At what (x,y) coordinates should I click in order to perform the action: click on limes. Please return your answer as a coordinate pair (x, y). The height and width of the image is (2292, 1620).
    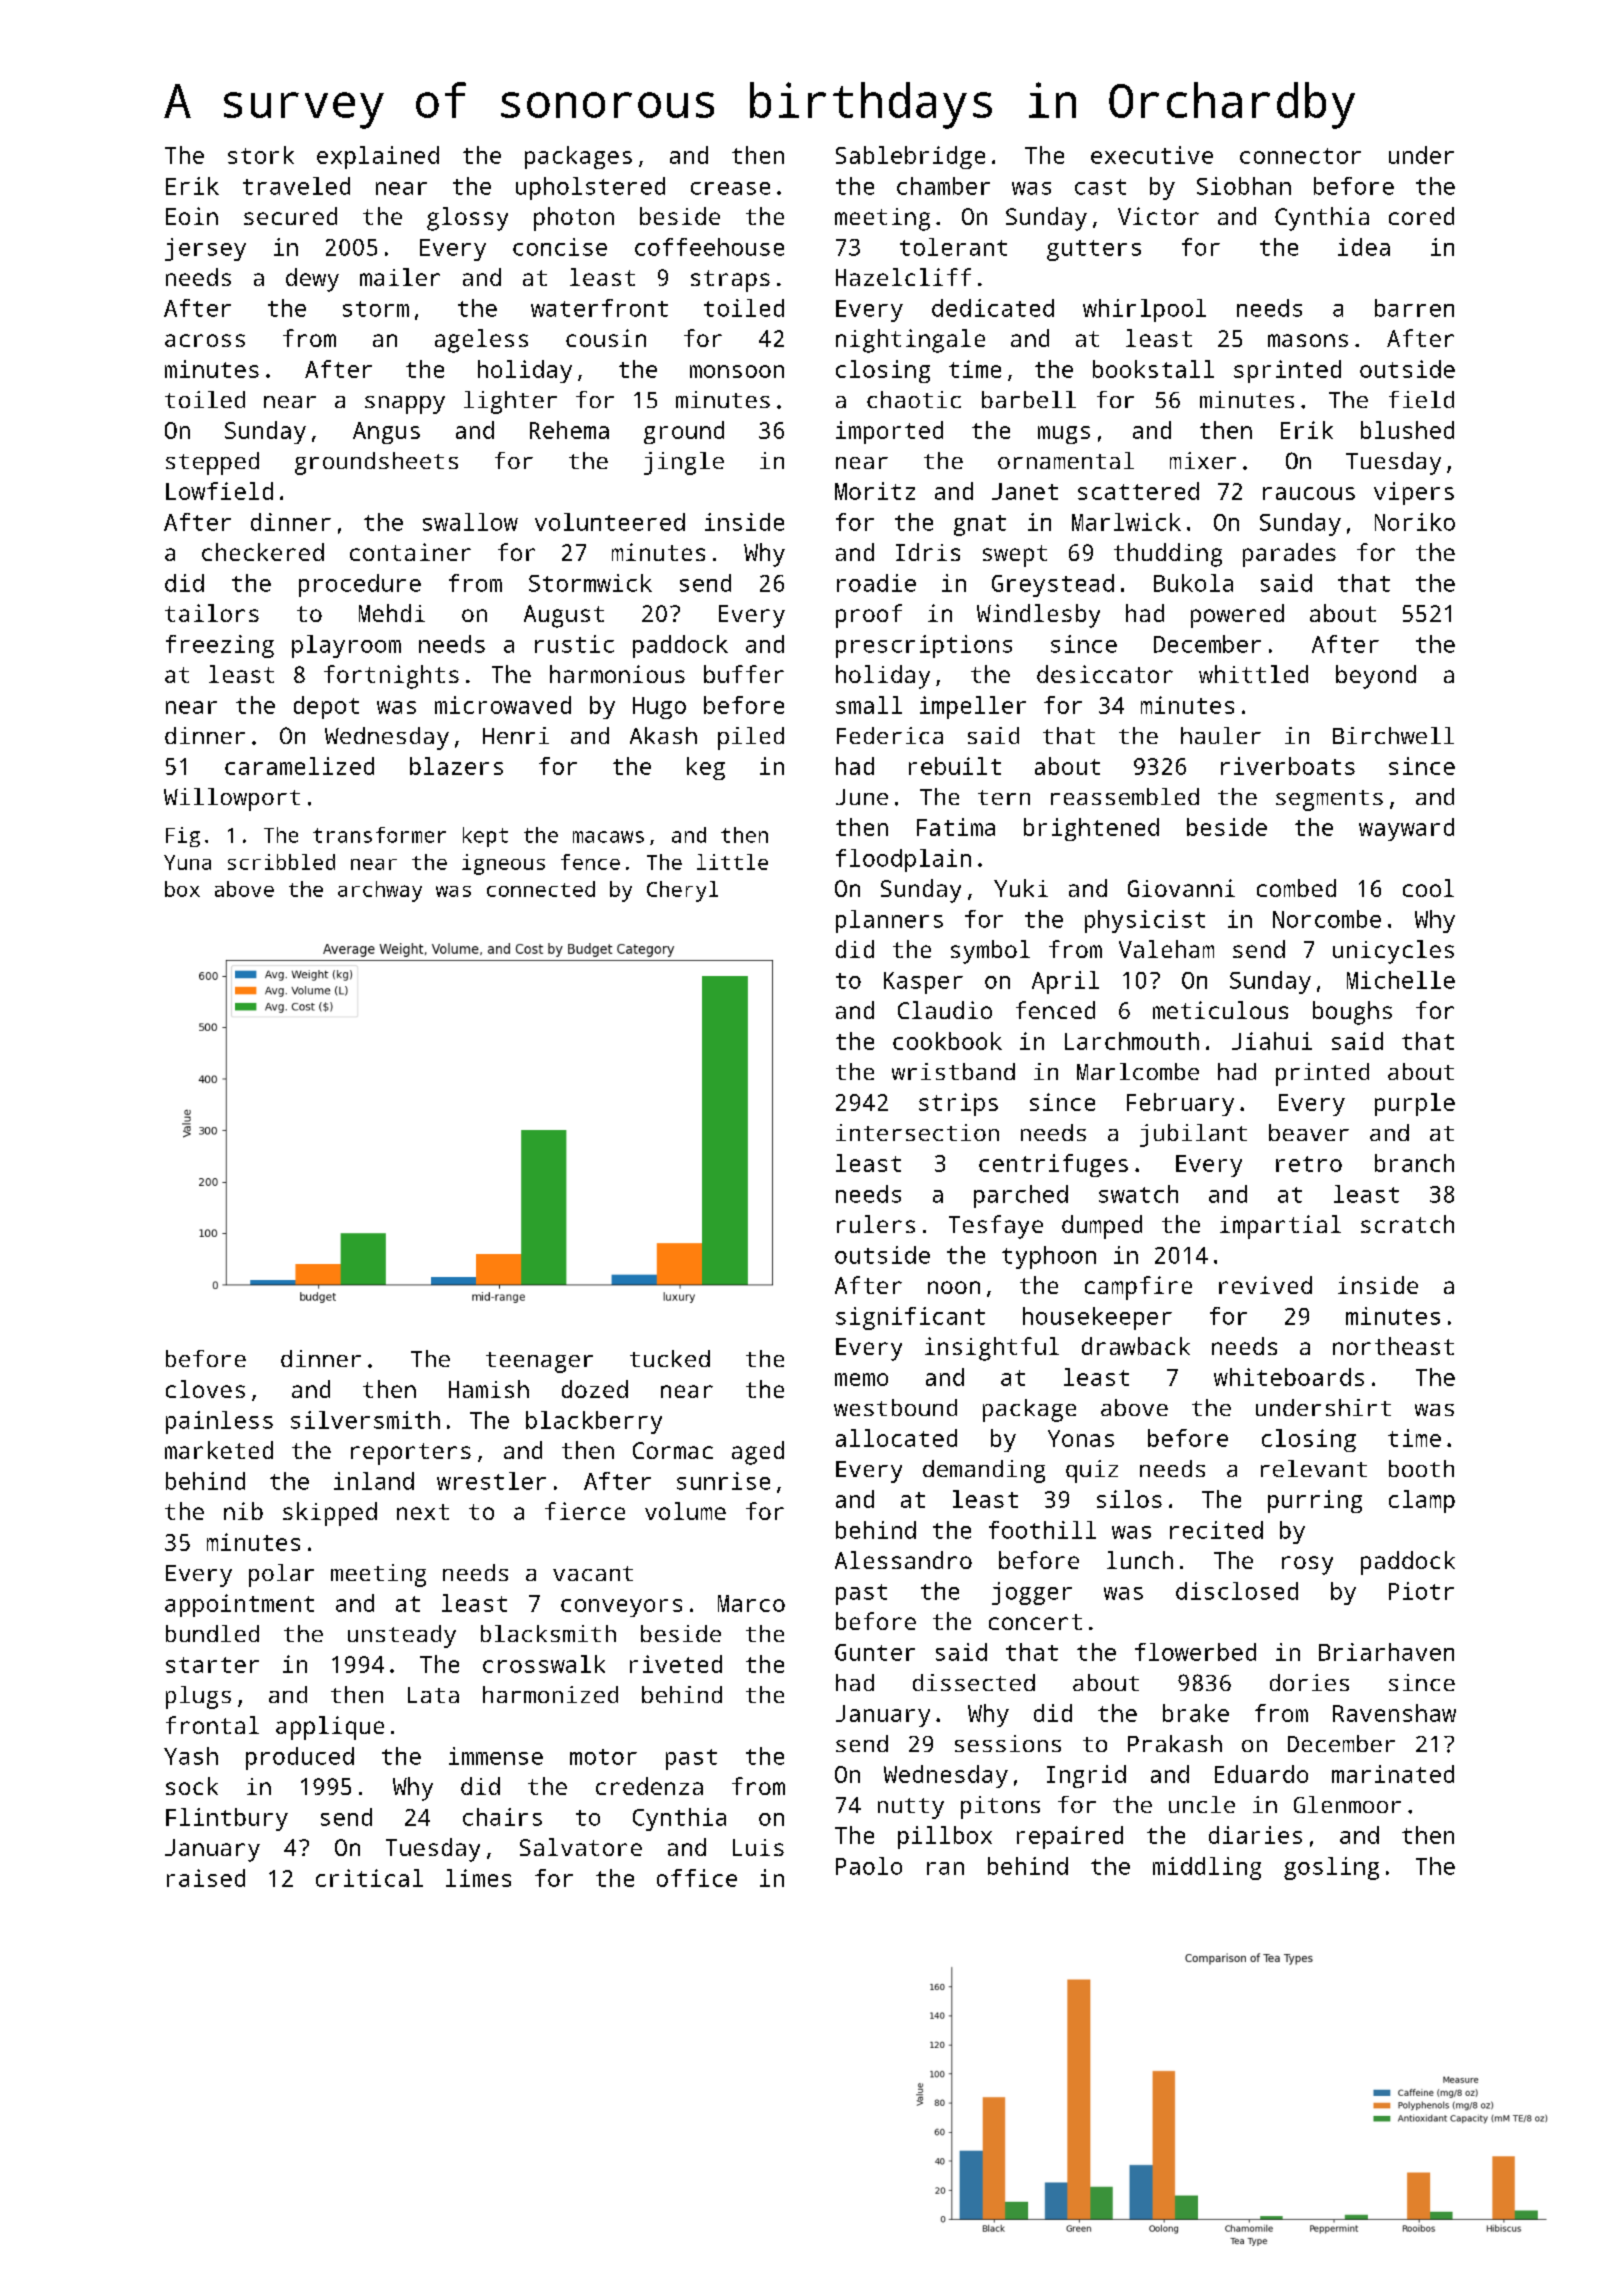
    Looking at the image, I should click on (478, 1878).
